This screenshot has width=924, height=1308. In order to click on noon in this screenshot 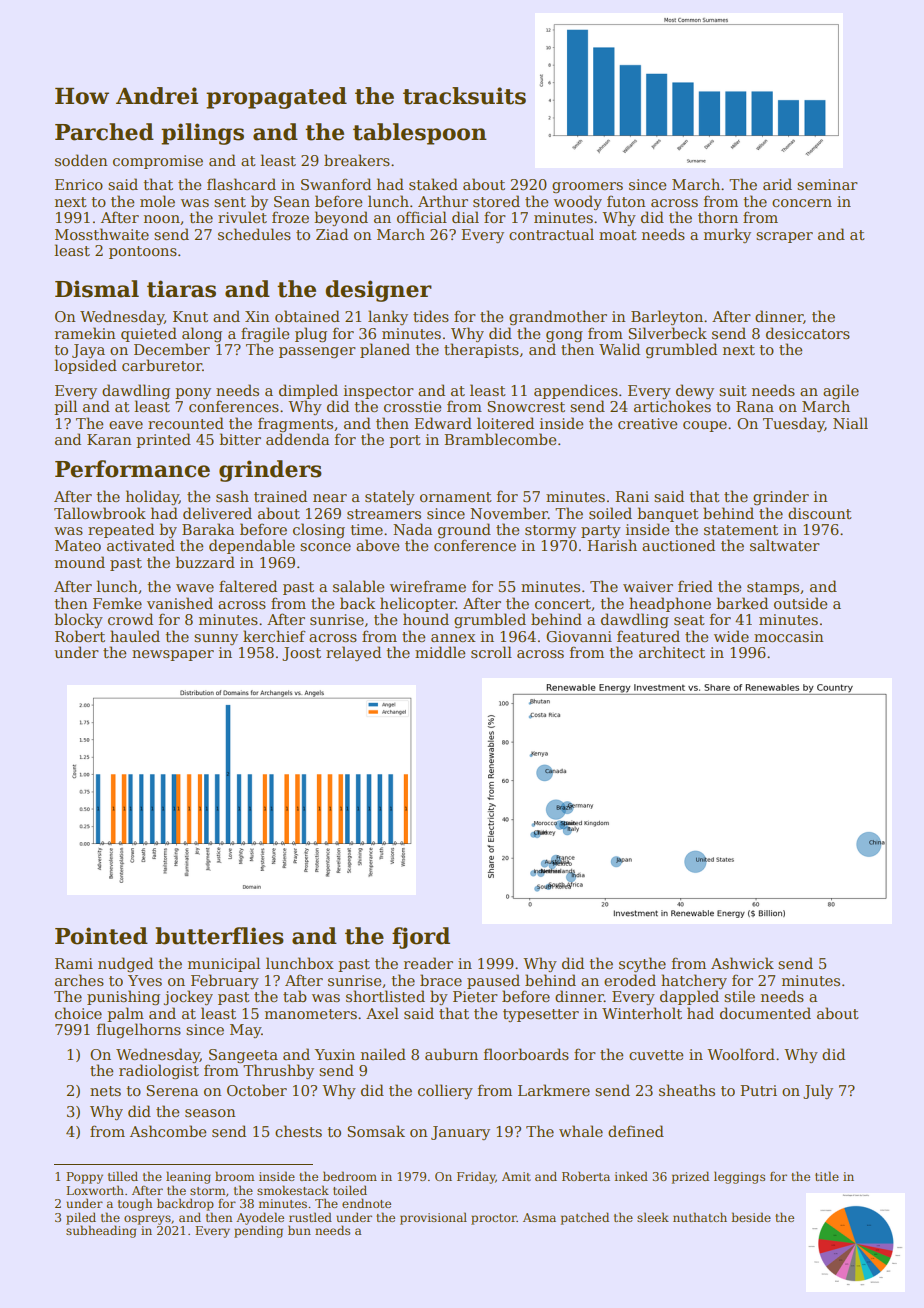, I will do `click(162, 219)`.
